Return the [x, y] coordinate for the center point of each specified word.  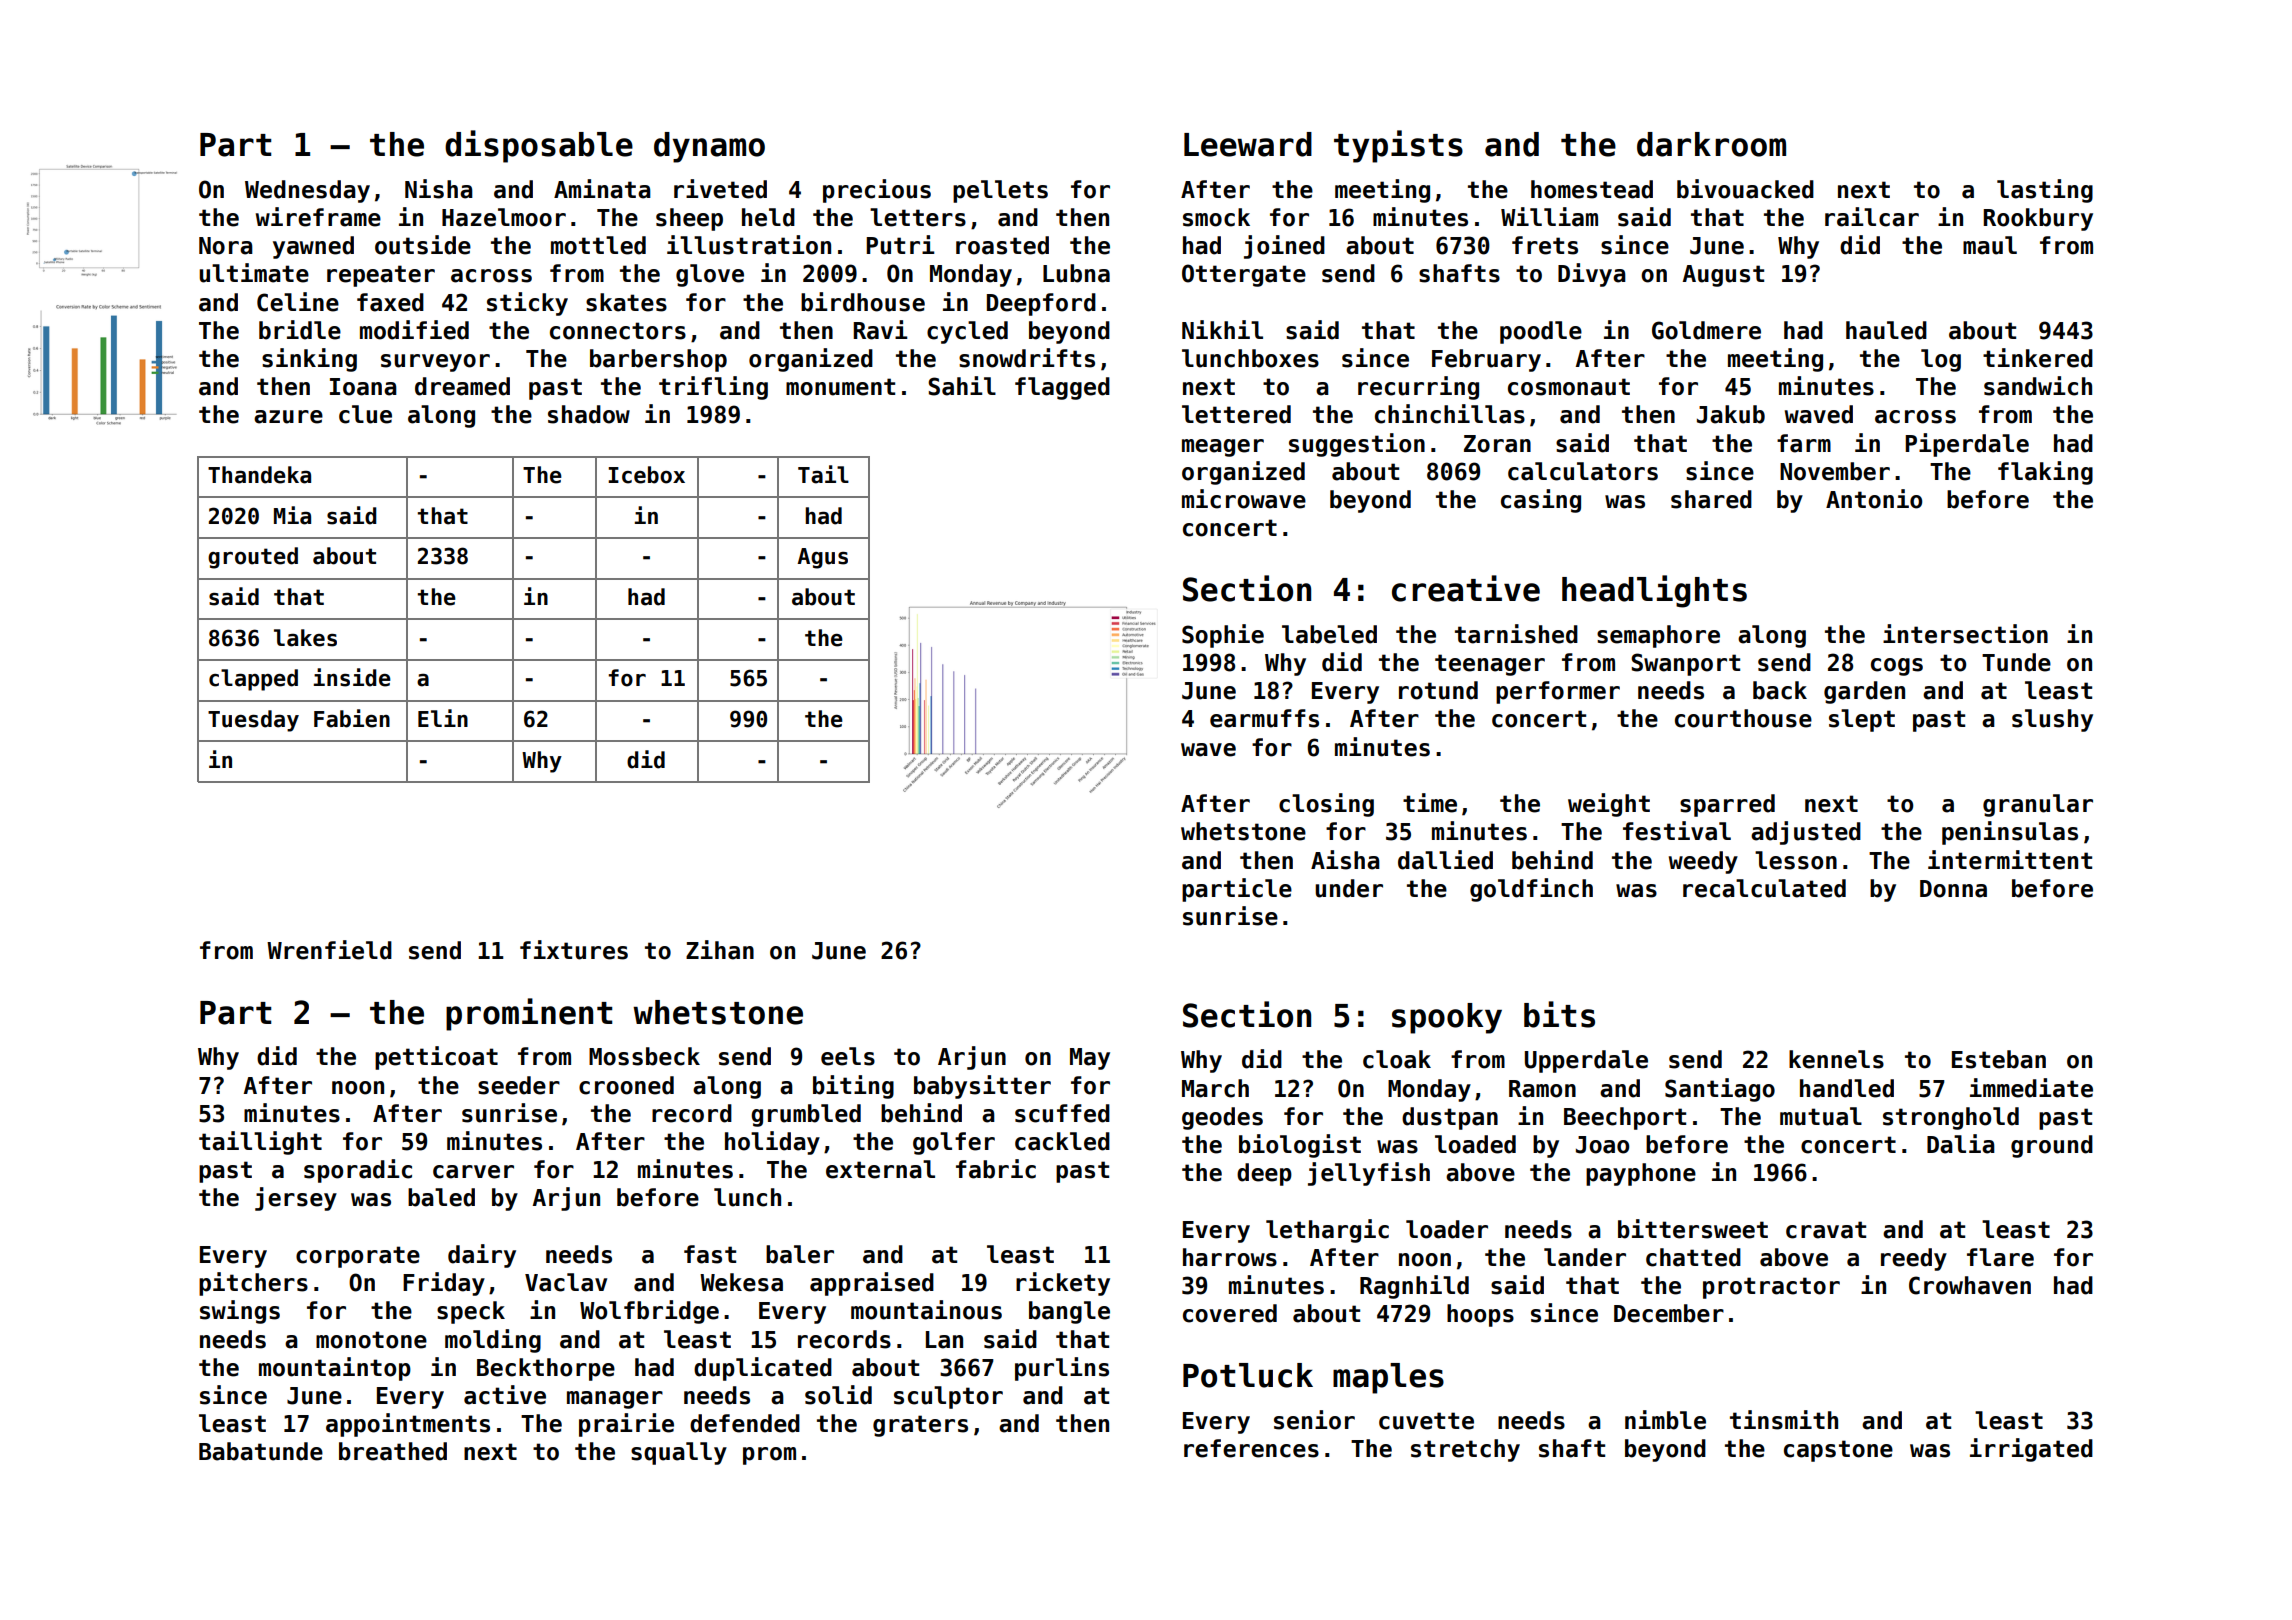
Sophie [1223, 636]
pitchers [253, 1284]
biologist [1300, 1146]
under [1349, 888]
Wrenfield [329, 950]
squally [679, 1453]
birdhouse [863, 302]
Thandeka [259, 475]
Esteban [1999, 1059]
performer [1558, 692]
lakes [305, 638]
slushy [2052, 720]
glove [710, 275]
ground [2052, 1146]
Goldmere [1706, 330]
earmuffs [1264, 718]
